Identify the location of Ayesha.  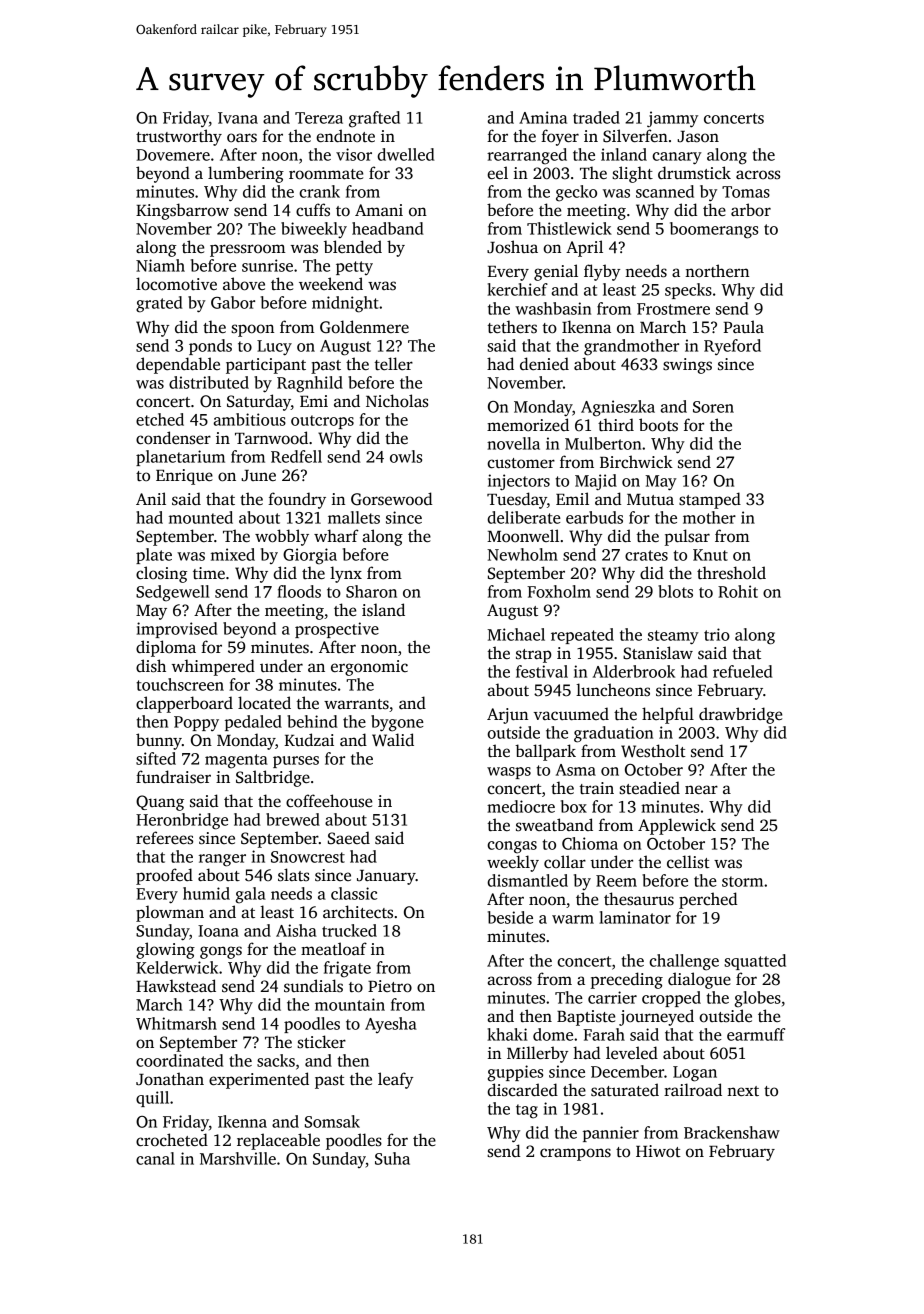
(391, 1025).
